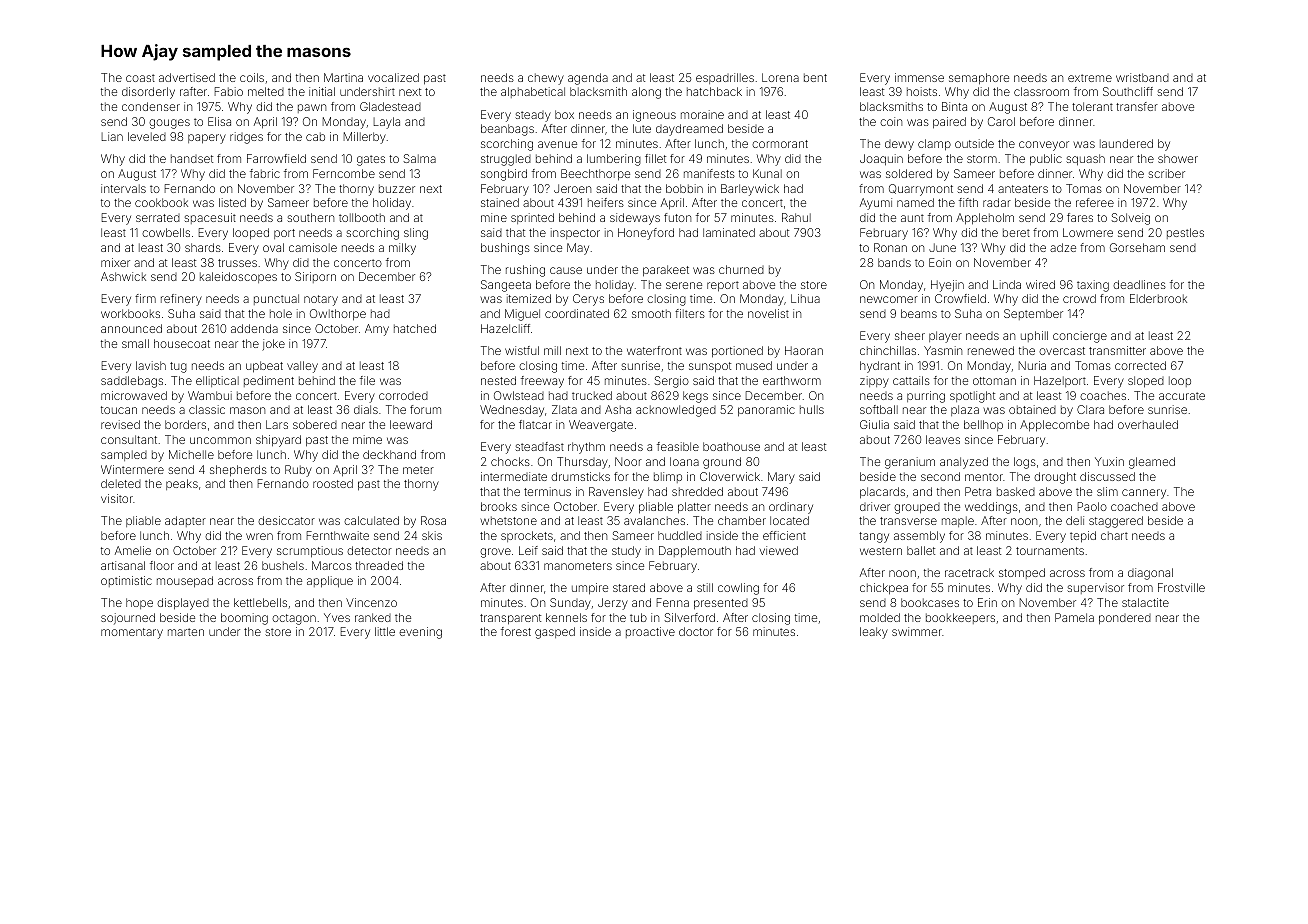 This document has height=924, width=1308. Describe the element at coordinates (1041, 91) in the document. I see `classroom` at that location.
